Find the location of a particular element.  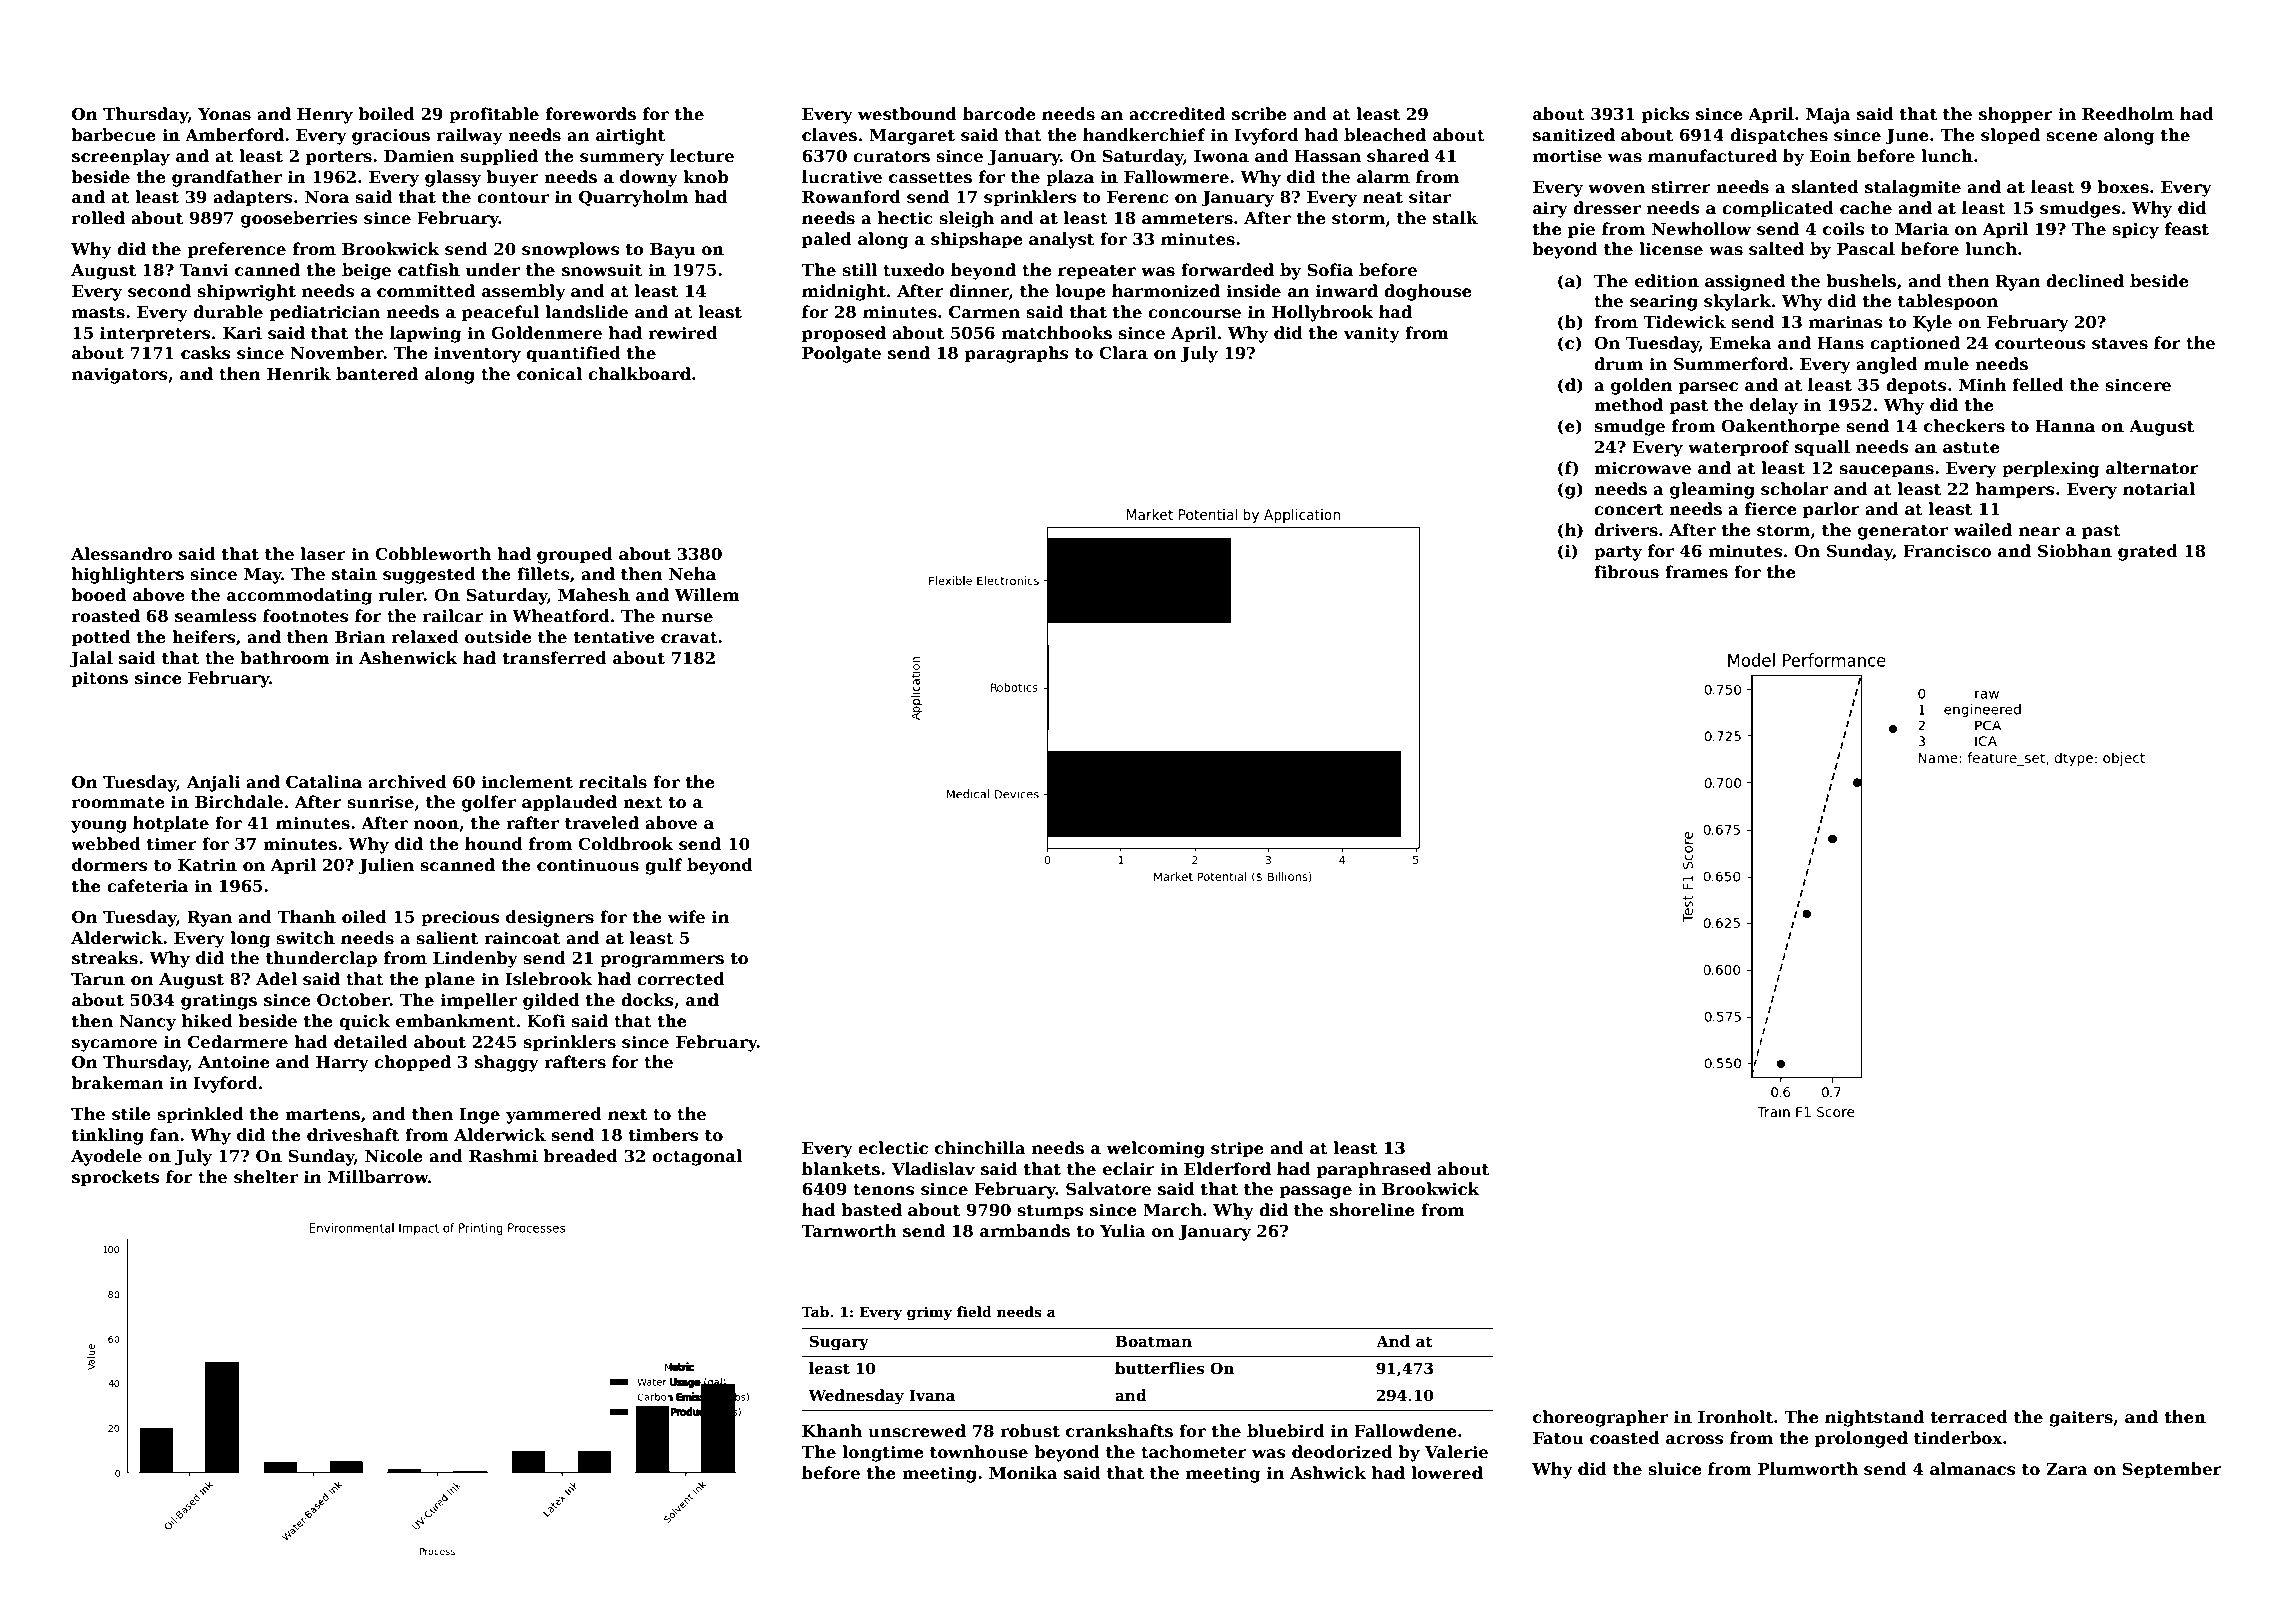

ammeters is located at coordinates (1187, 219).
